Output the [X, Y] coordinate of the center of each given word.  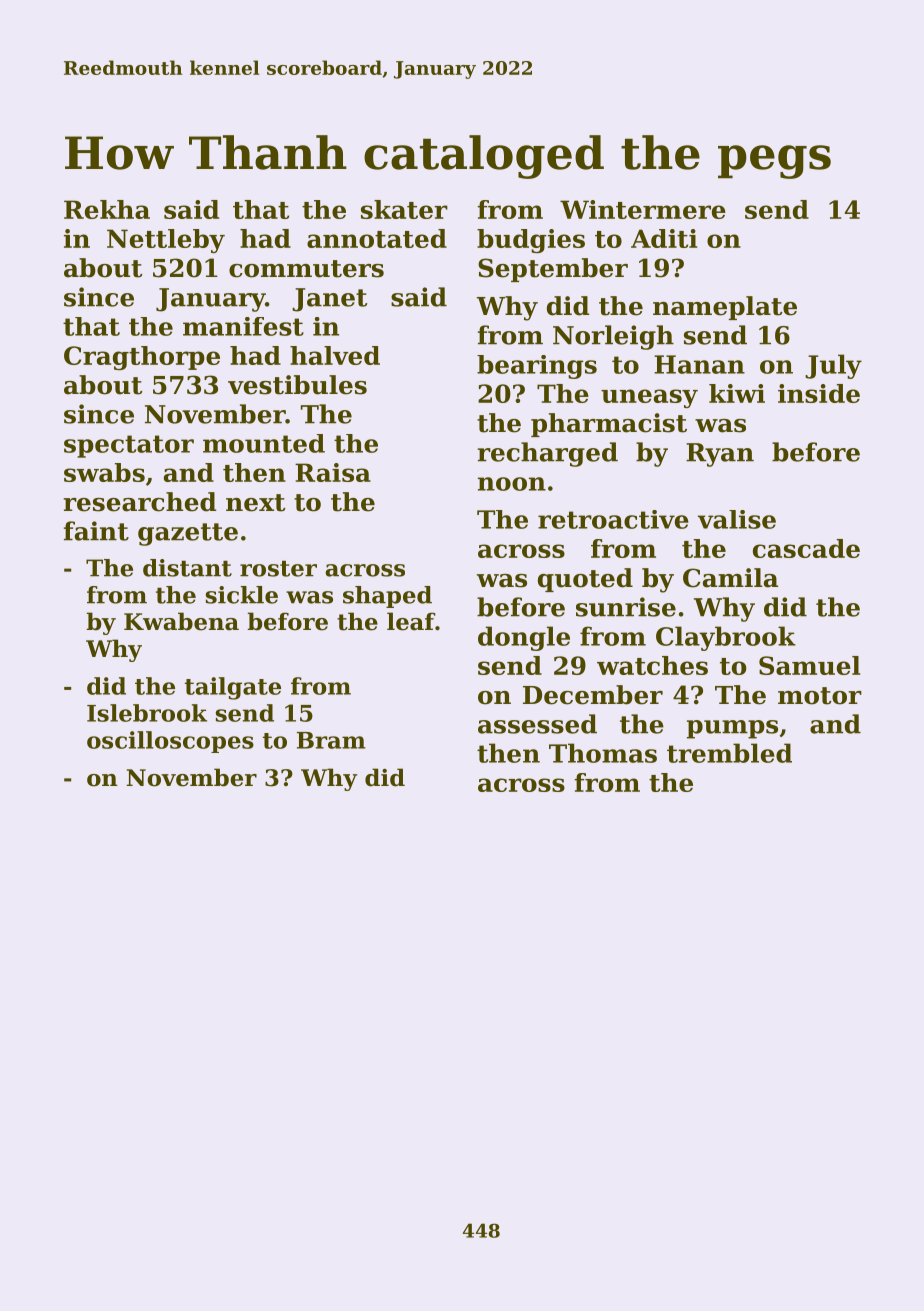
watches [652, 665]
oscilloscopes [170, 742]
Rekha [107, 209]
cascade [806, 548]
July [833, 366]
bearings [537, 367]
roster [278, 569]
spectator [129, 446]
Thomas [603, 753]
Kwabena [181, 621]
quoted [585, 580]
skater [404, 209]
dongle [524, 638]
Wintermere [643, 209]
